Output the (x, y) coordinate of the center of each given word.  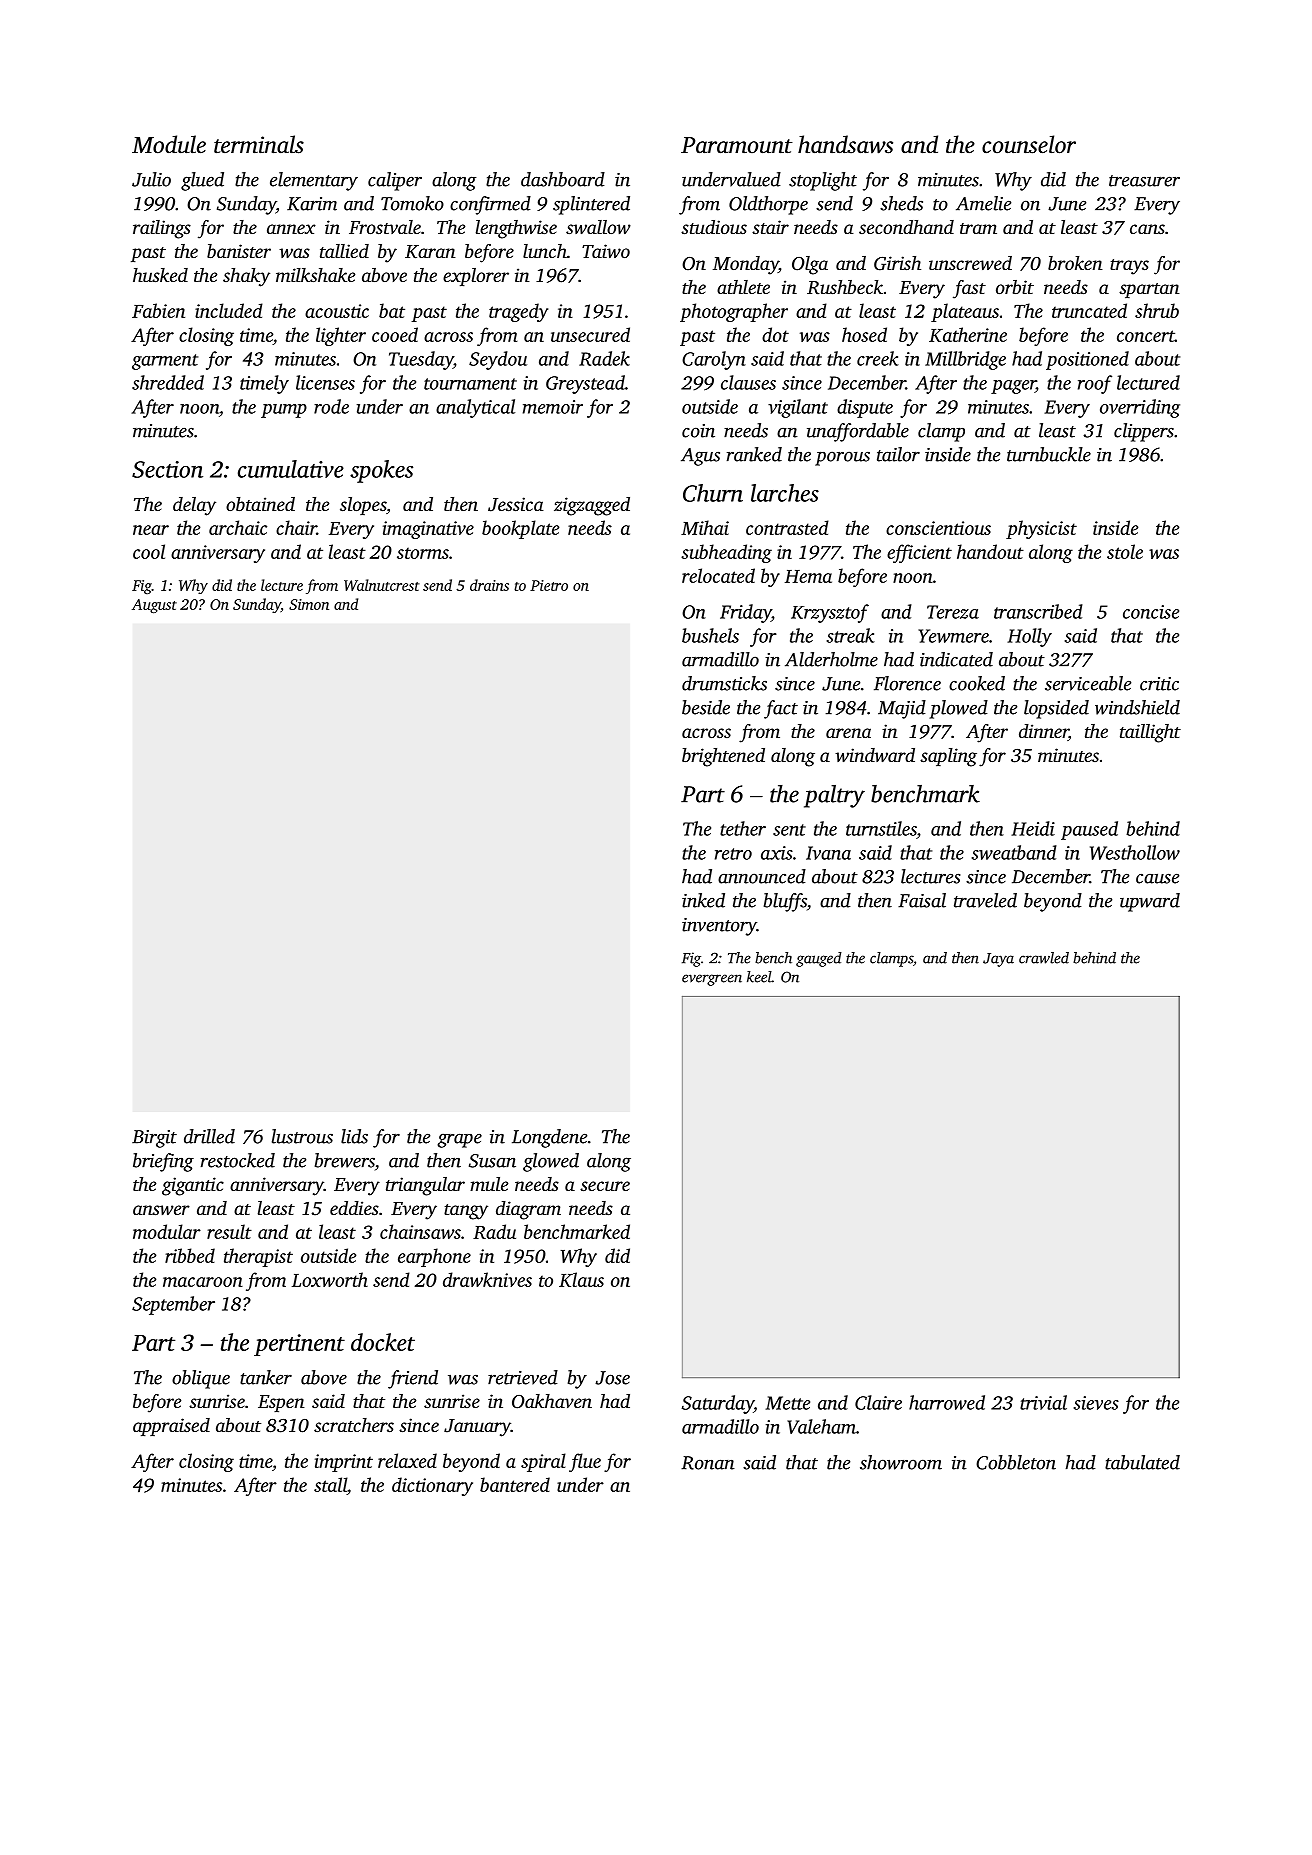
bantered (515, 1484)
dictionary (432, 1486)
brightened (723, 757)
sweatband (1014, 852)
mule (489, 1184)
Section (167, 469)
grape (459, 1141)
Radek (604, 358)
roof (1095, 384)
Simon (309, 604)
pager (1013, 387)
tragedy (518, 312)
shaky (246, 277)
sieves (1096, 1403)
